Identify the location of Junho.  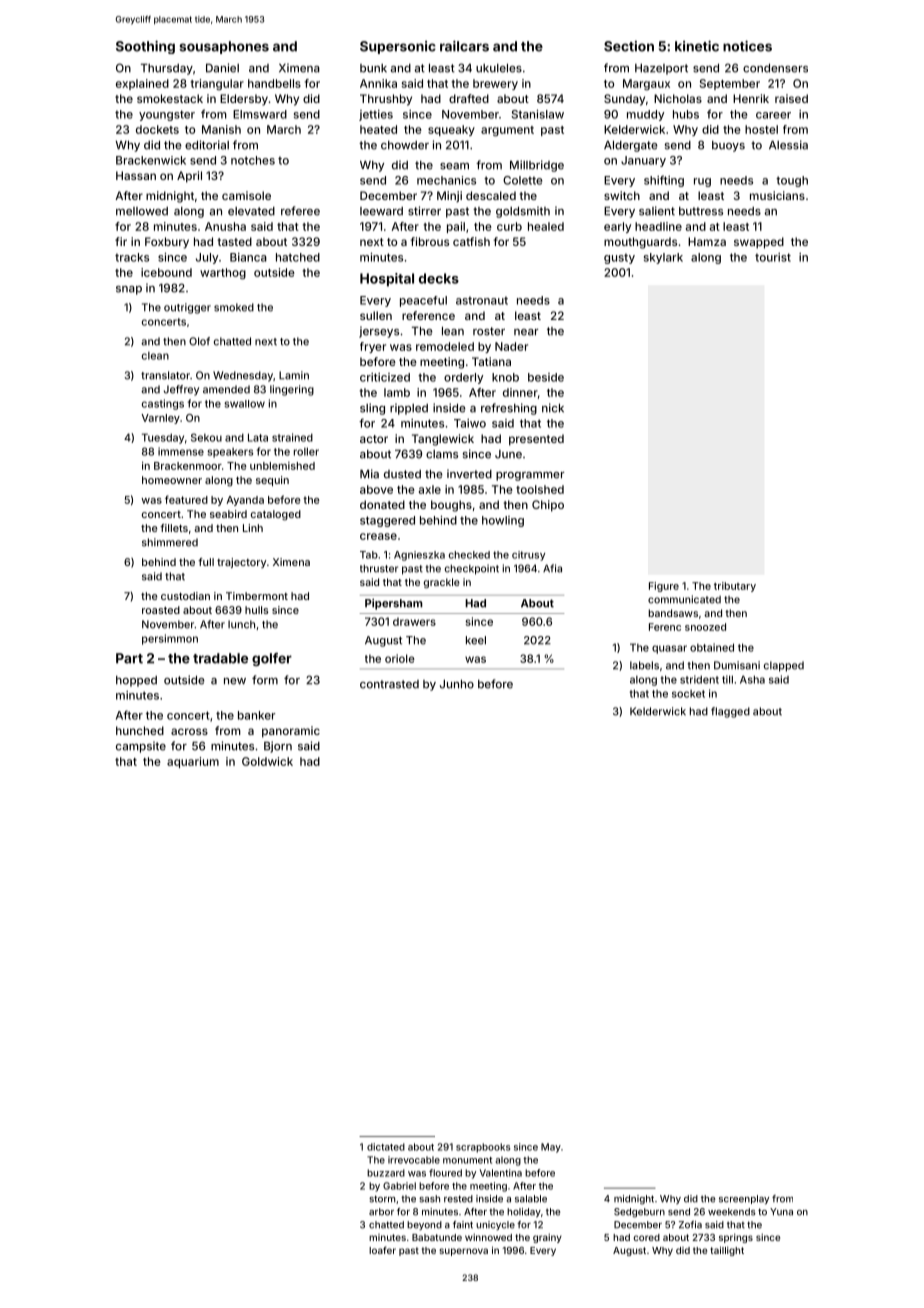
(457, 684).
